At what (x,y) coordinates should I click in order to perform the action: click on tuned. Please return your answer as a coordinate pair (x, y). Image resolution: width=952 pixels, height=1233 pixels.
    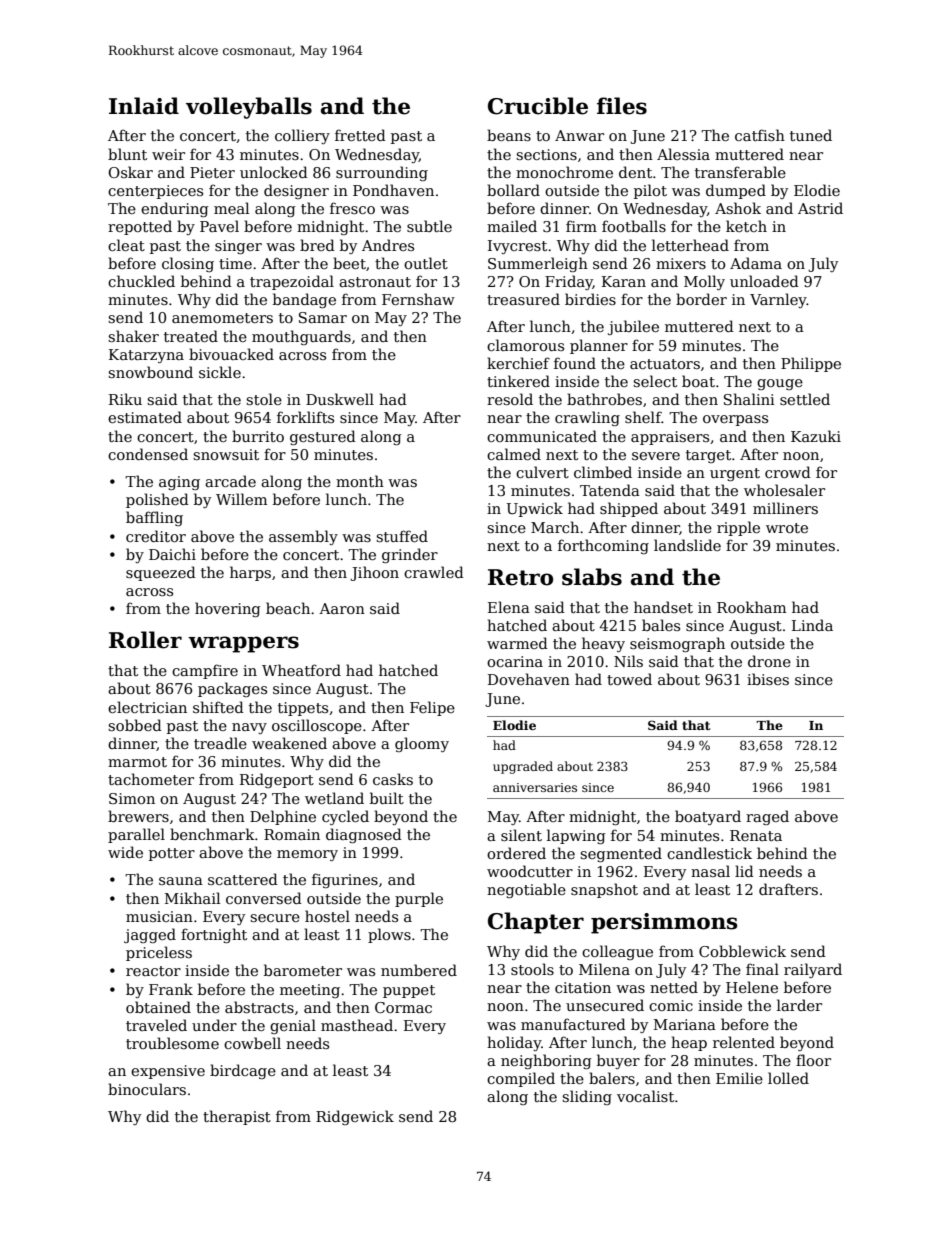
    Looking at the image, I should click on (811, 135).
